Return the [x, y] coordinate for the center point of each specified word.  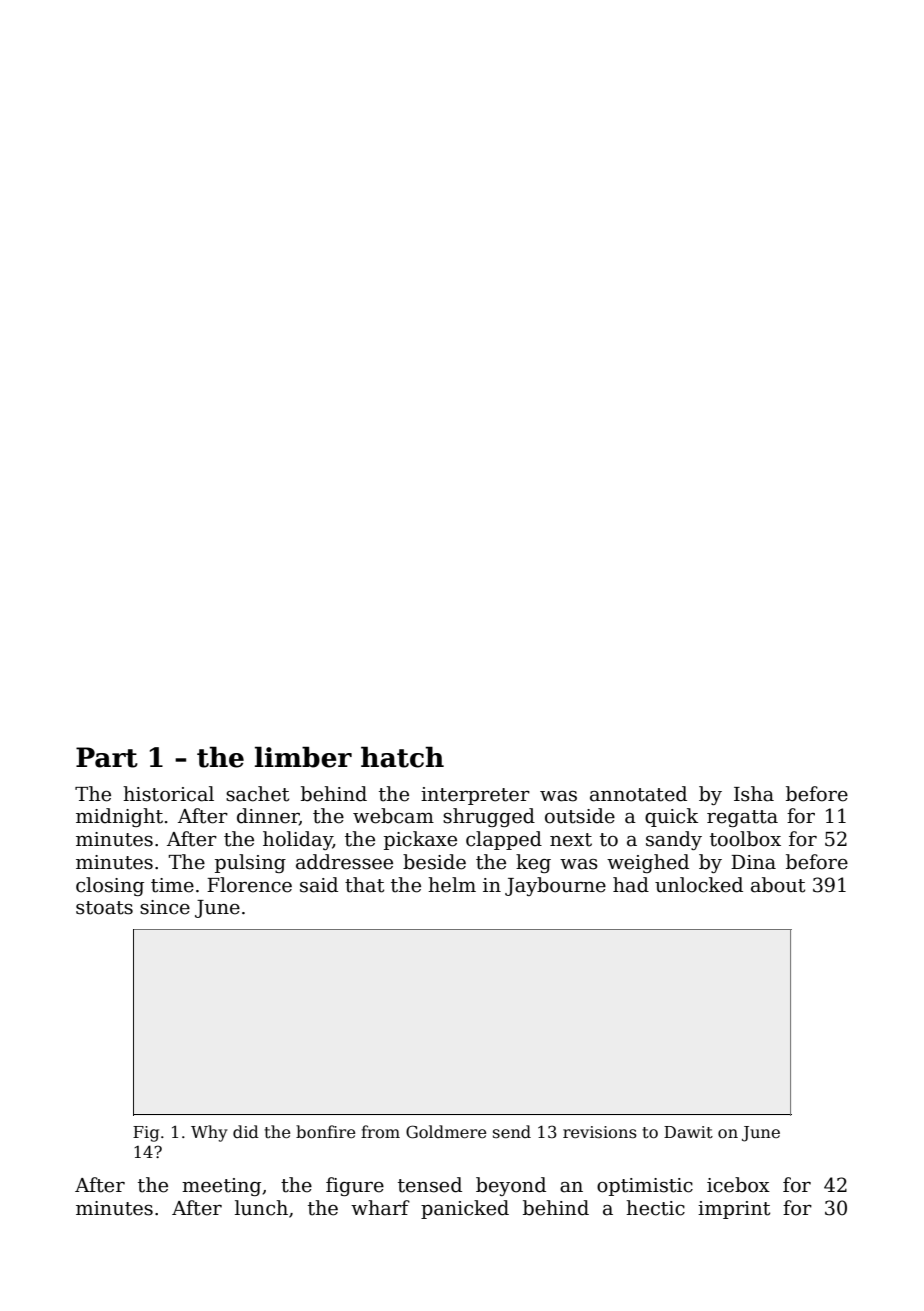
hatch [402, 757]
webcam [393, 816]
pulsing [250, 863]
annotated [638, 794]
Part [107, 757]
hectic [655, 1208]
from [380, 1131]
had [631, 885]
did [246, 1131]
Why [209, 1133]
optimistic [645, 1187]
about [778, 885]
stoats [104, 908]
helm [452, 885]
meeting [221, 1187]
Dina [753, 862]
